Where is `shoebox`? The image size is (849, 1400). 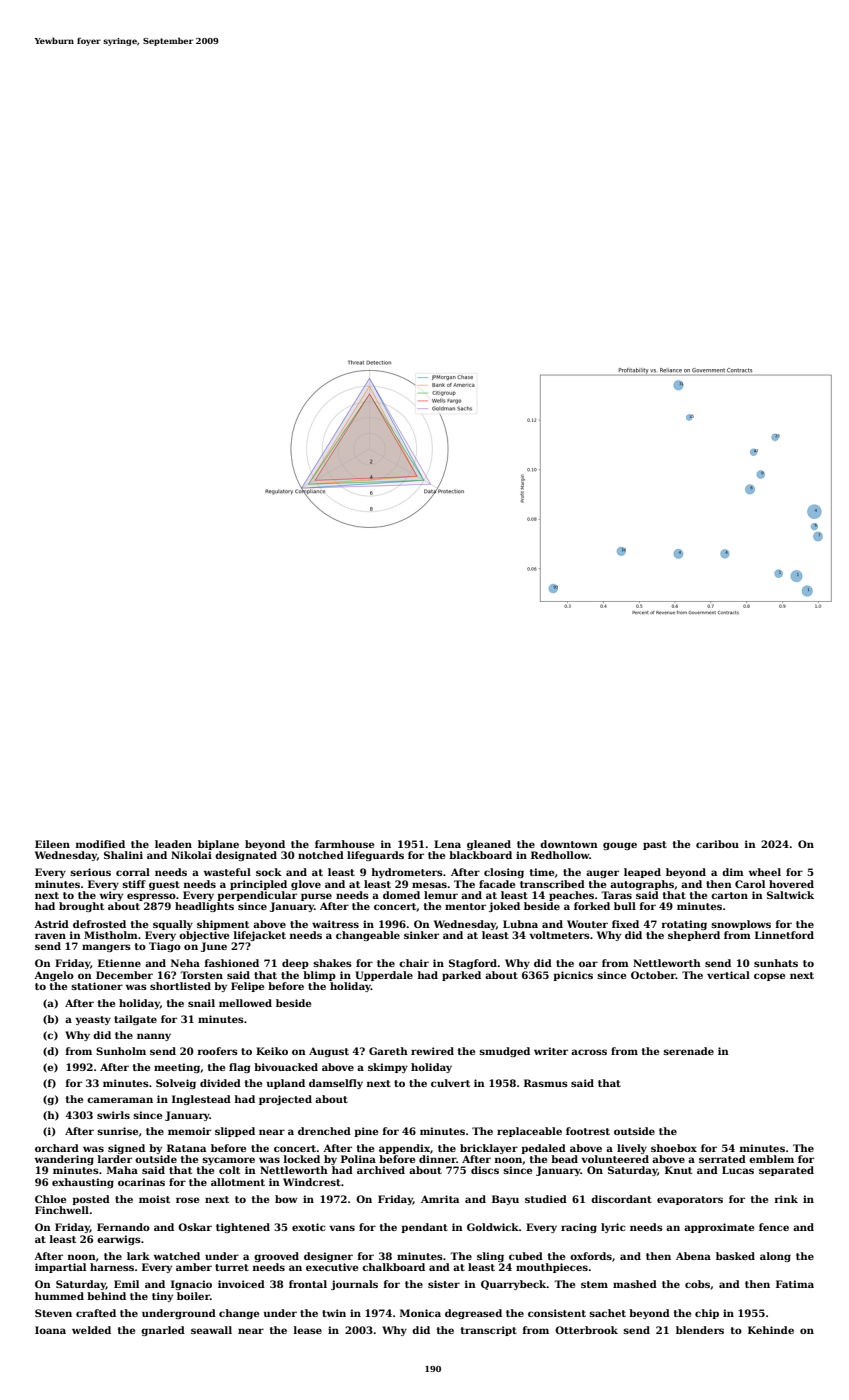 shoebox is located at coordinates (674, 1148).
